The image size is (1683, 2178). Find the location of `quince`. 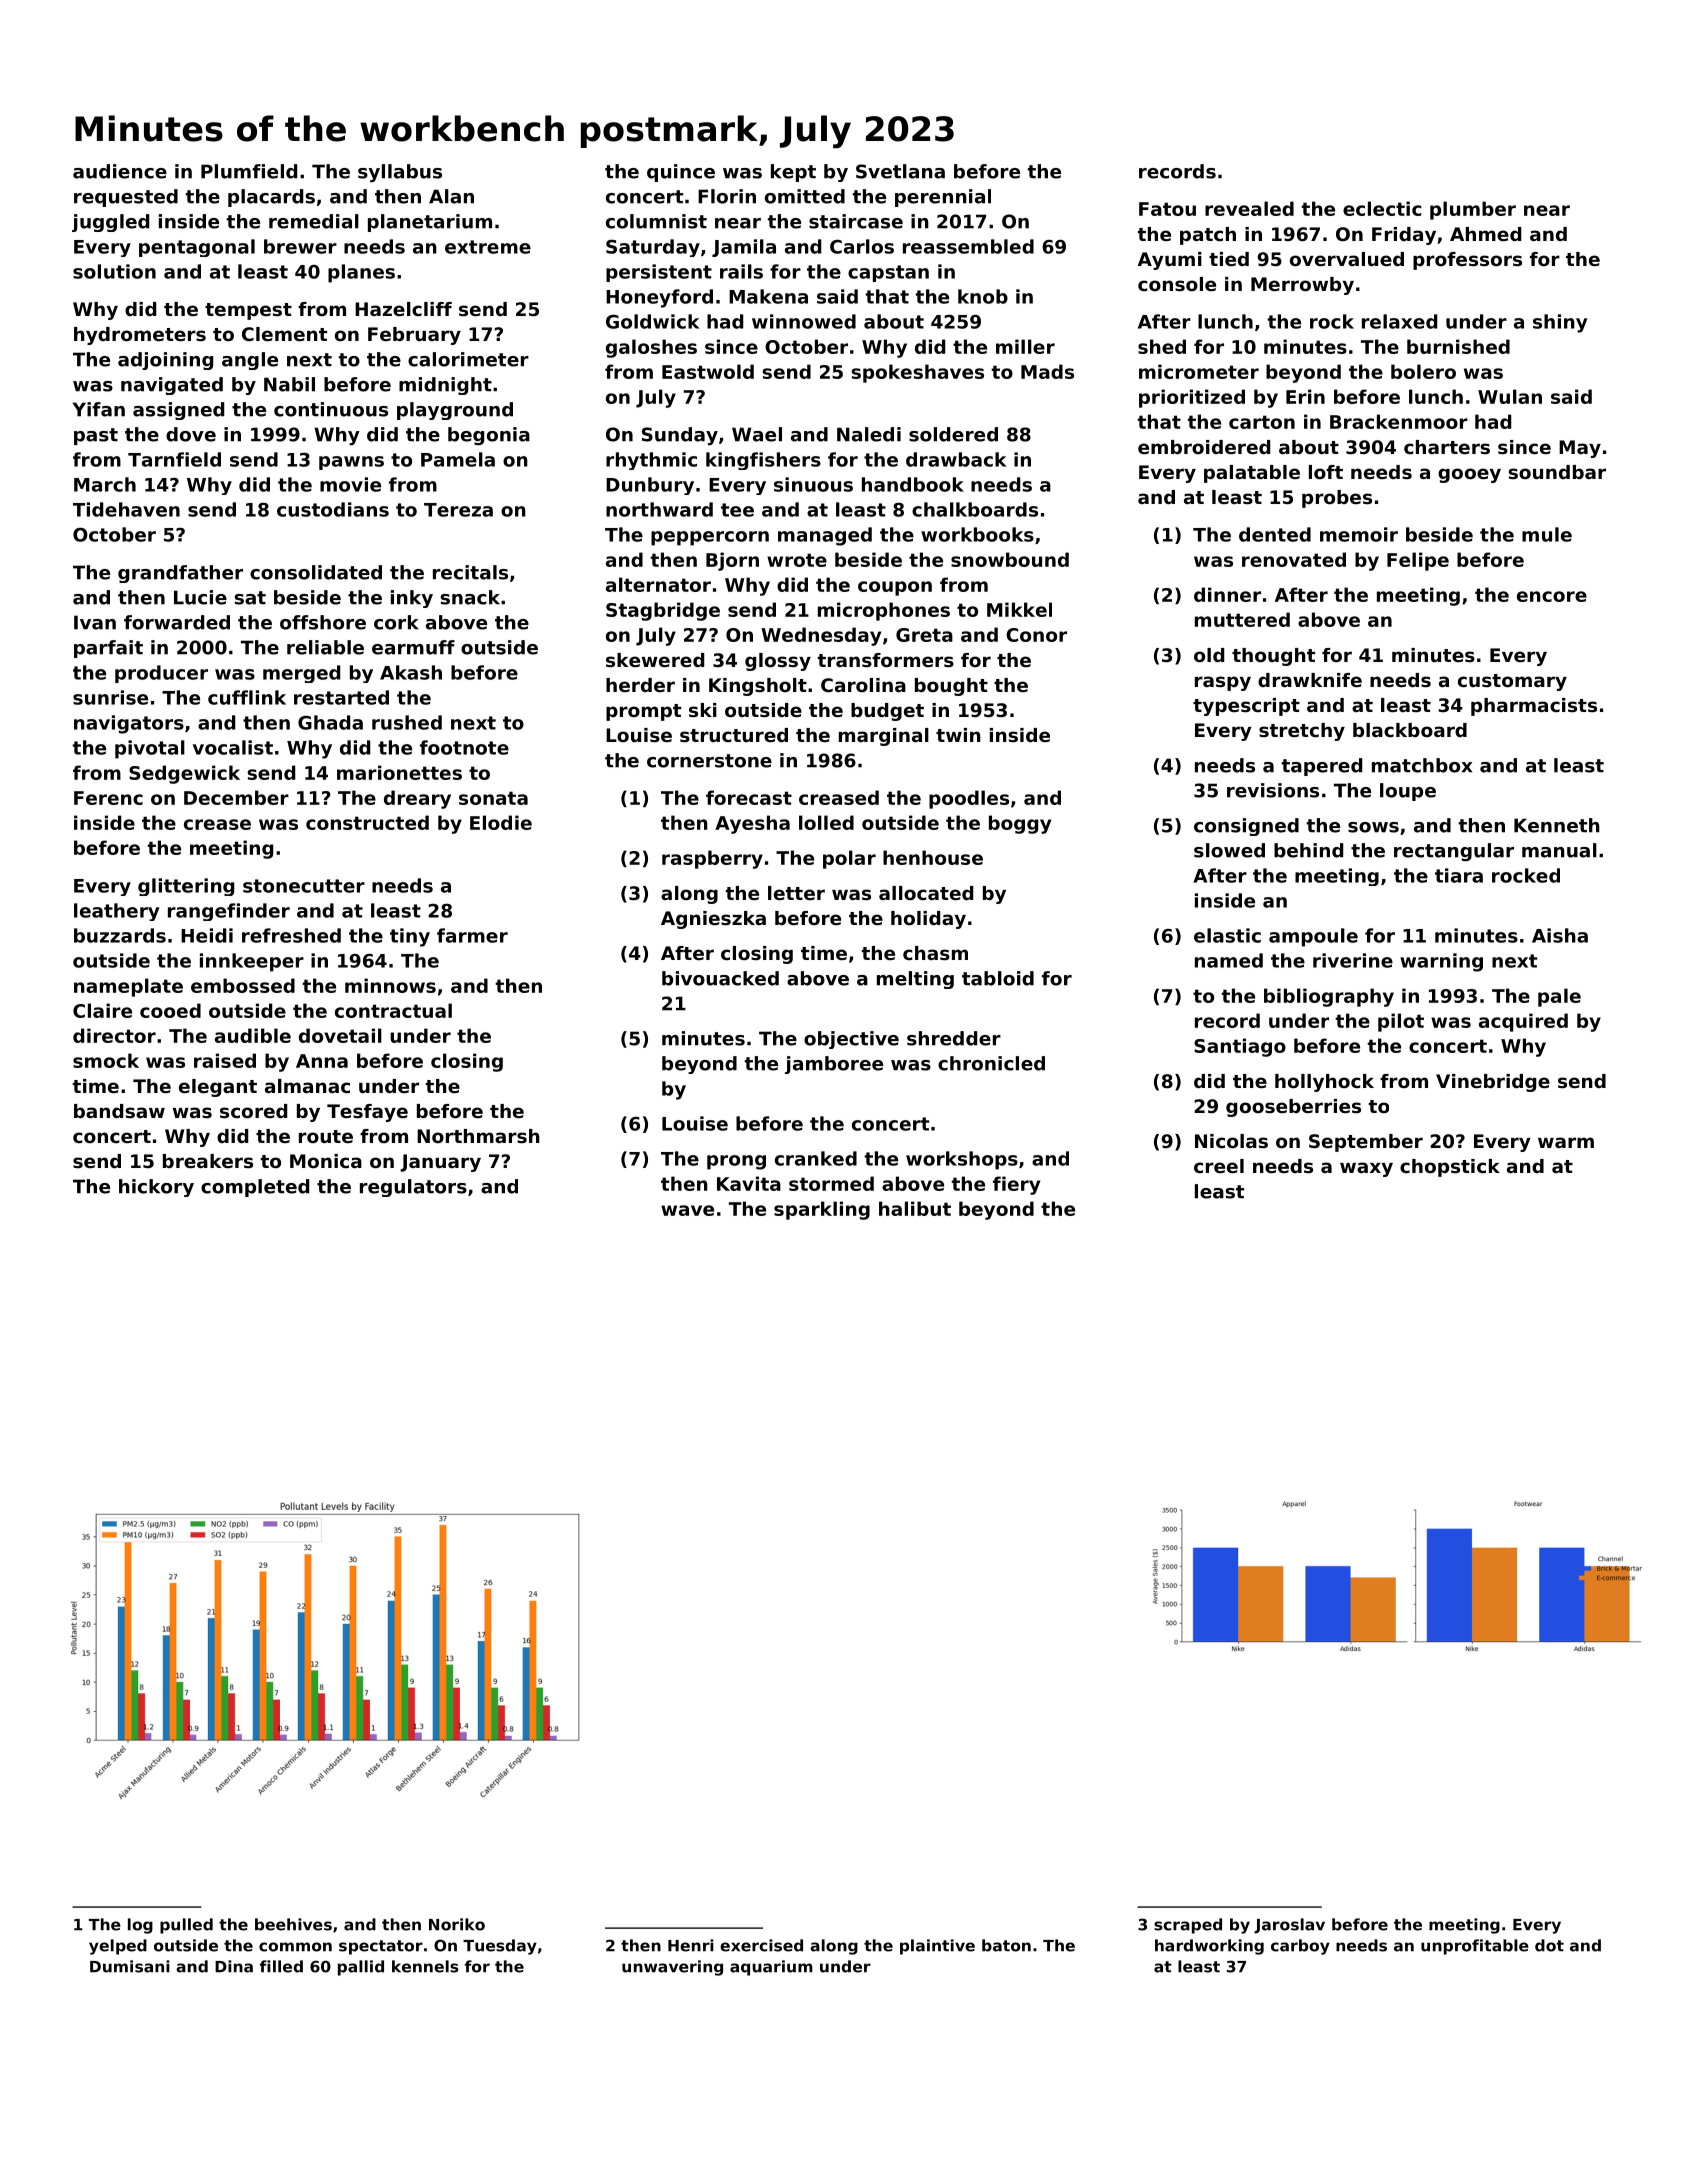

quince is located at coordinates (681, 173).
